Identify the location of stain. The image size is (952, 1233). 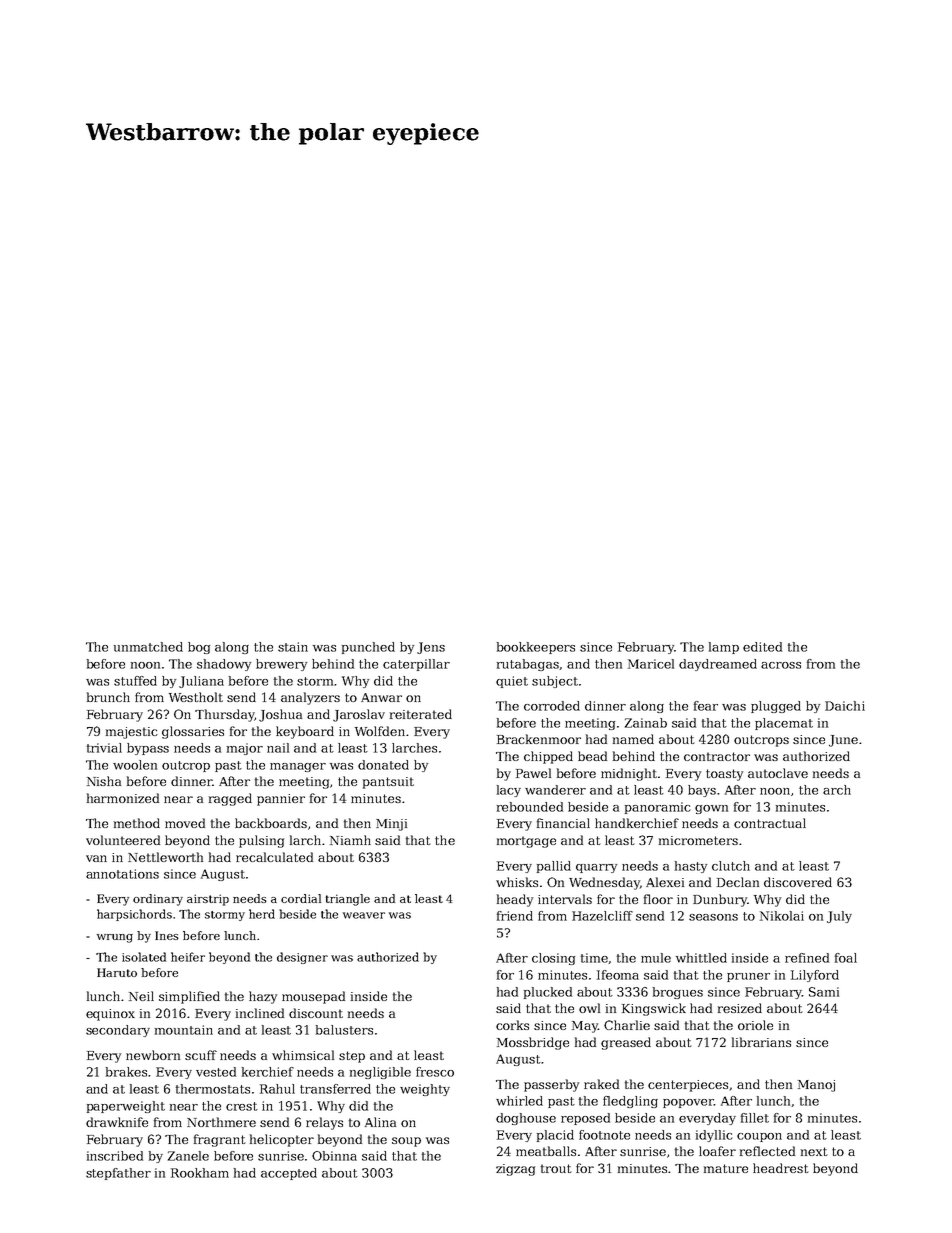
(293, 647).
